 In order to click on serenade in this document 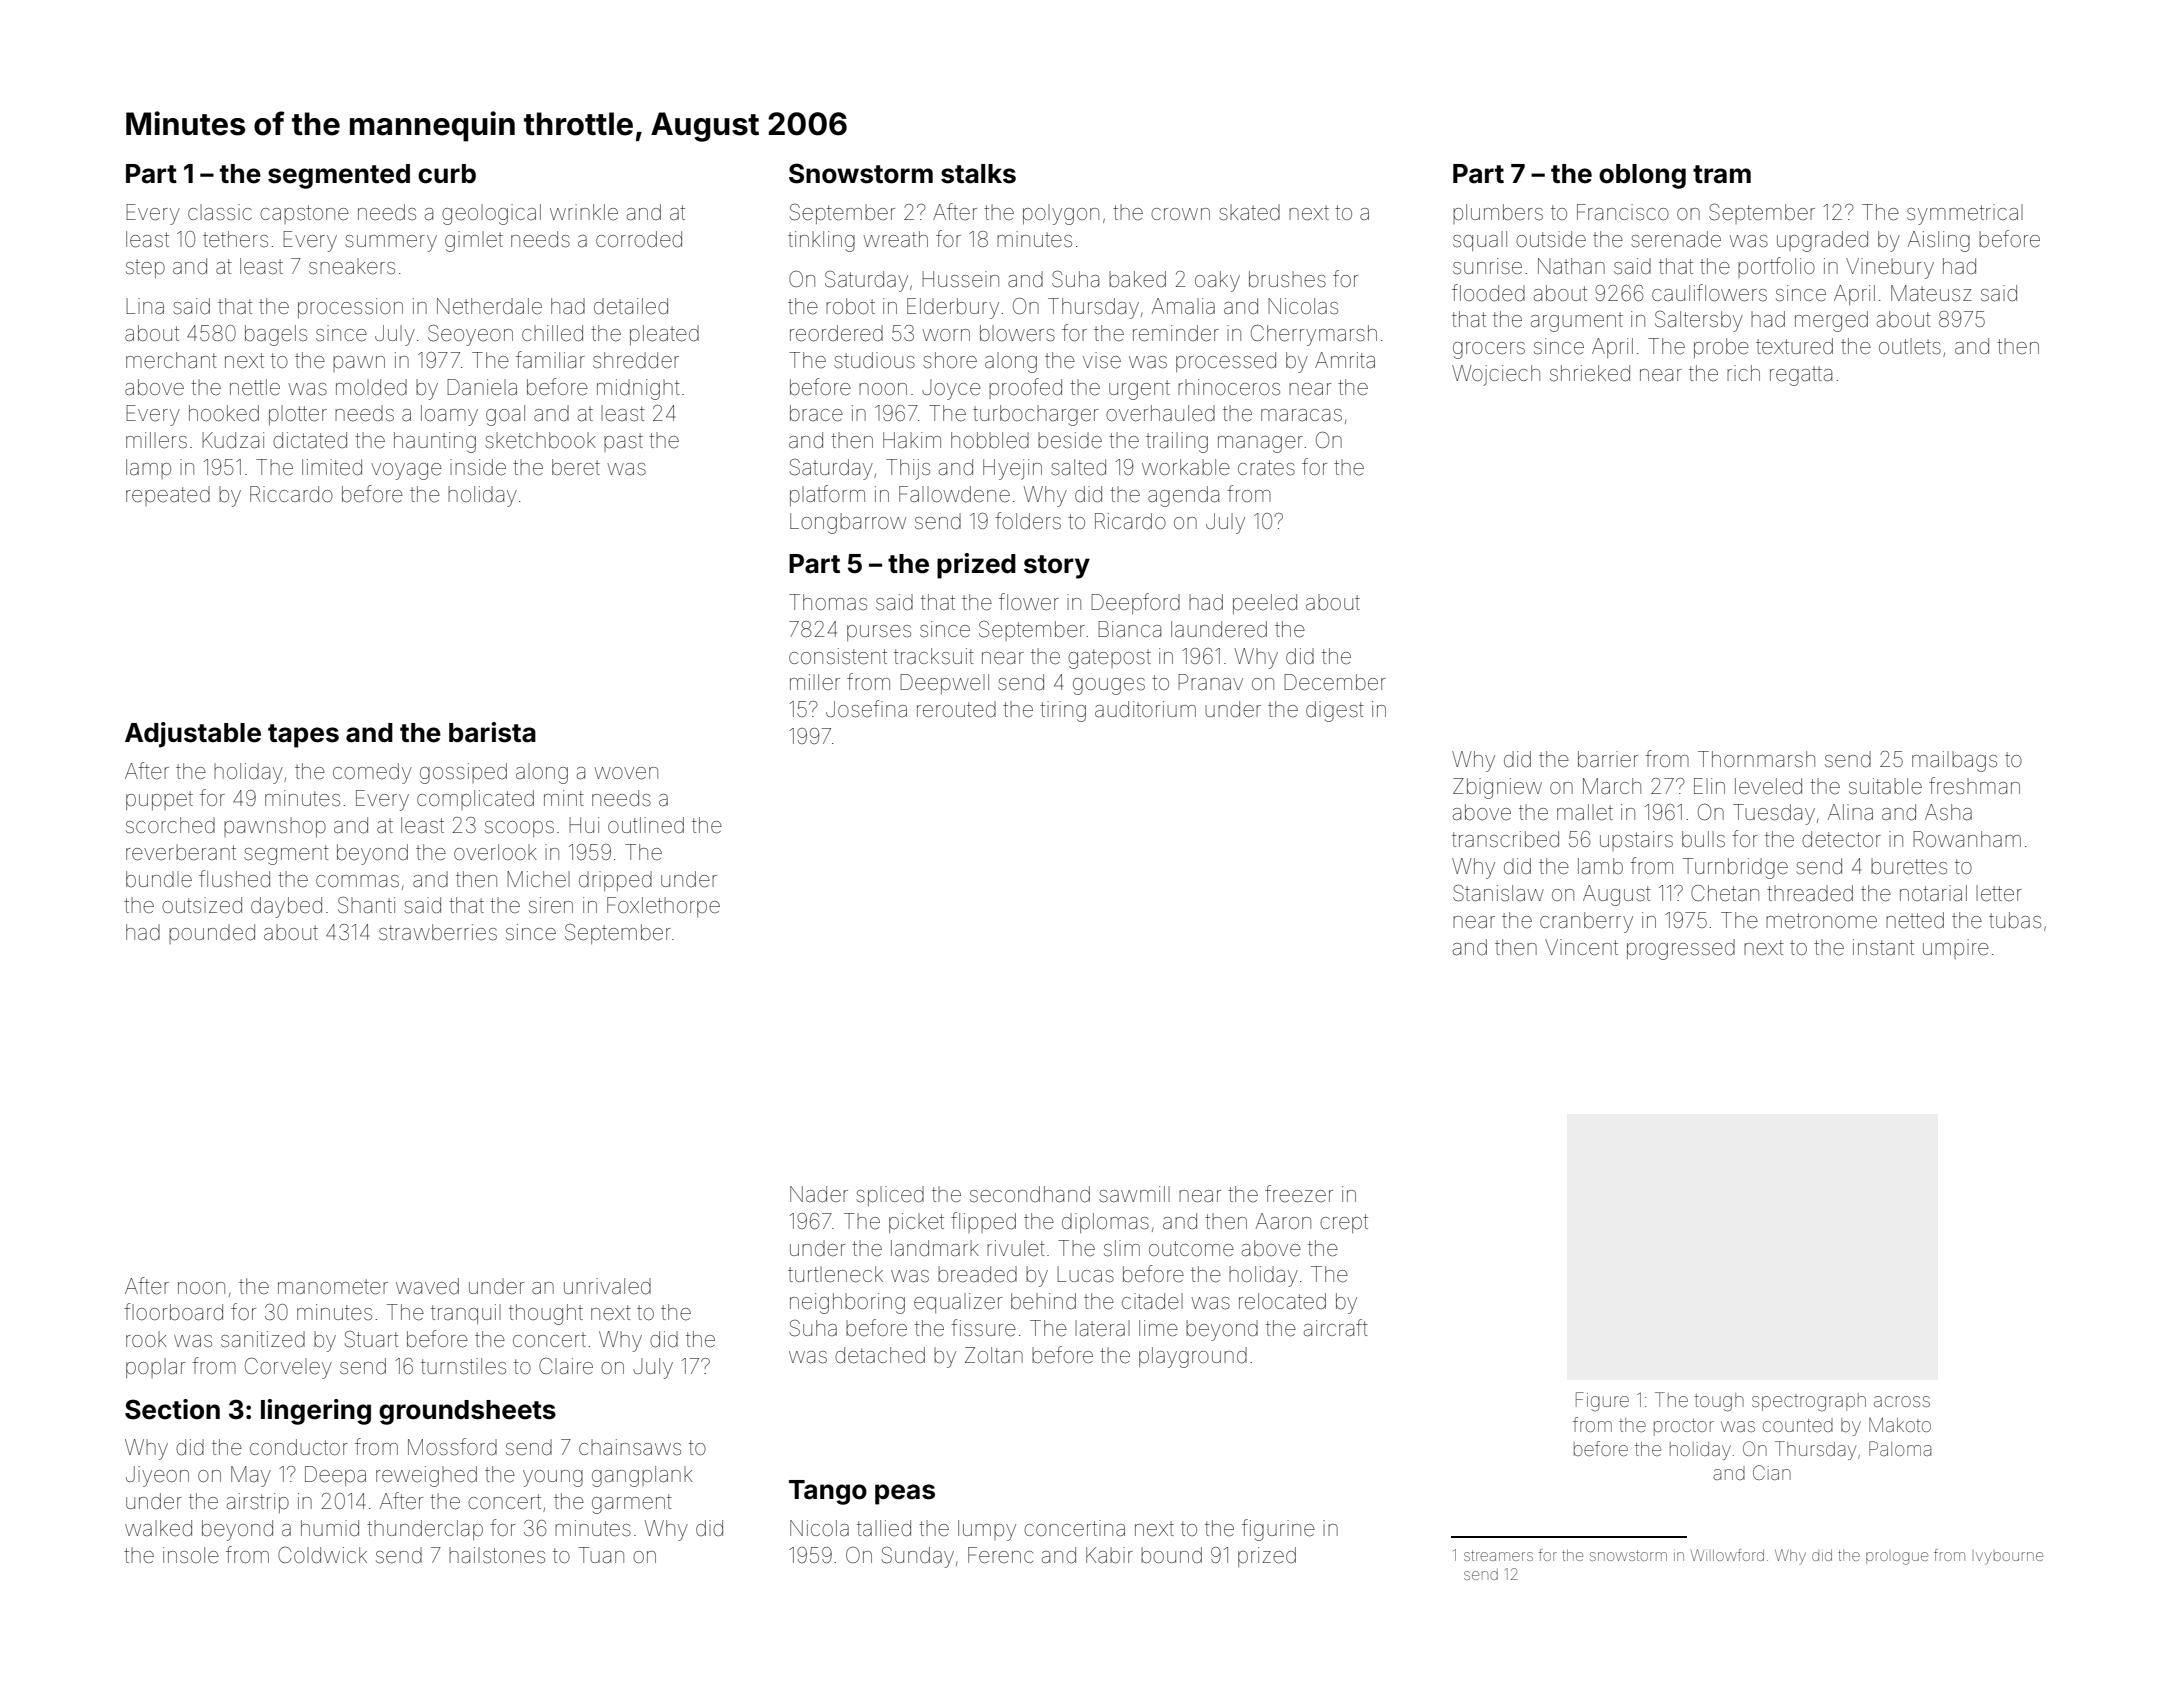, I will do `click(1676, 239)`.
